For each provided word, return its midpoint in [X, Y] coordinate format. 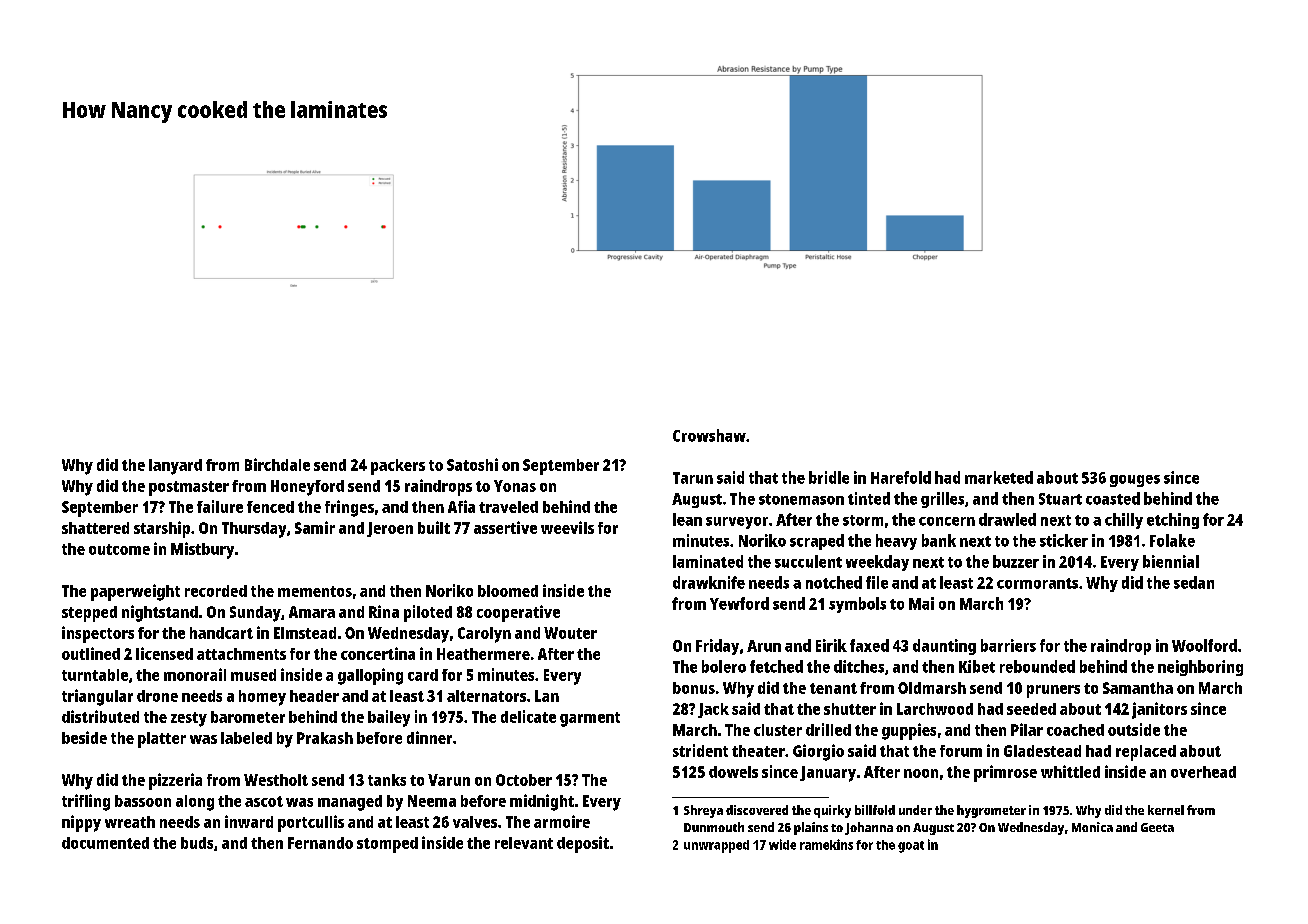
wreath [130, 822]
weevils [567, 527]
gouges [1135, 481]
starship [162, 529]
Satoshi [472, 464]
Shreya [703, 811]
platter [162, 740]
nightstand [160, 613]
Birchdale [277, 464]
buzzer [1016, 561]
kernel [1166, 810]
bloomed [508, 591]
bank [939, 540]
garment [590, 719]
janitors [1159, 710]
